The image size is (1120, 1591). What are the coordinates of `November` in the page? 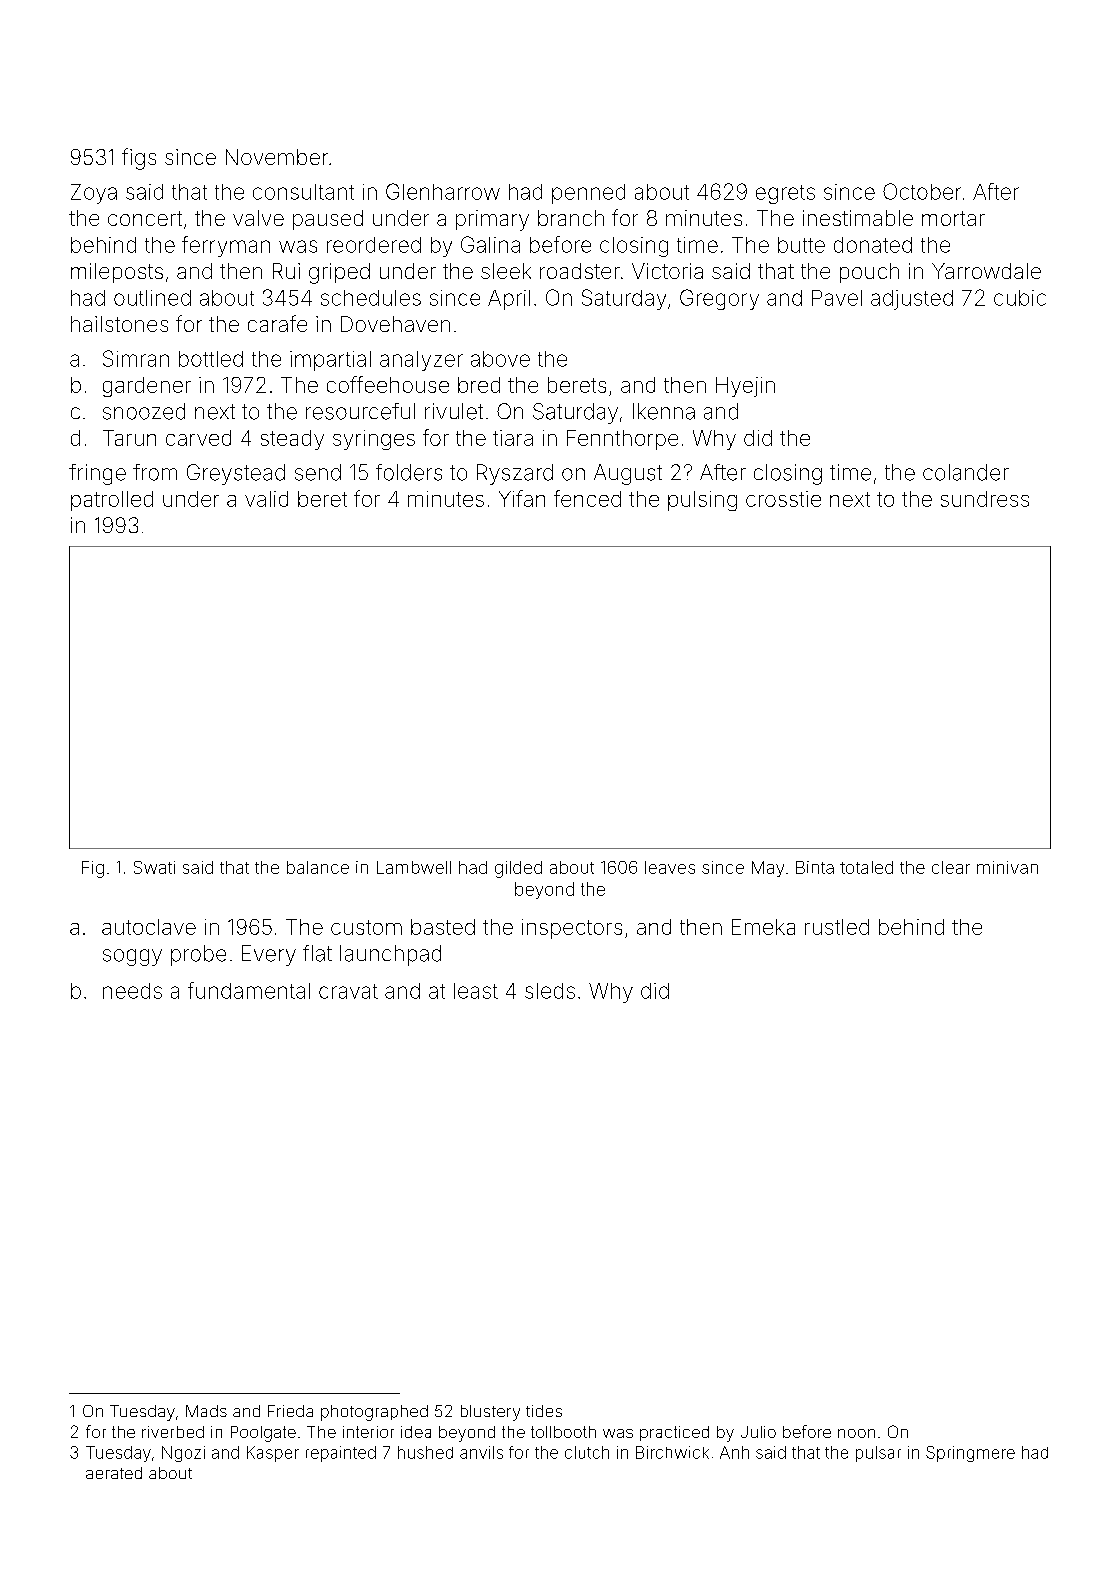 It's located at (277, 157).
